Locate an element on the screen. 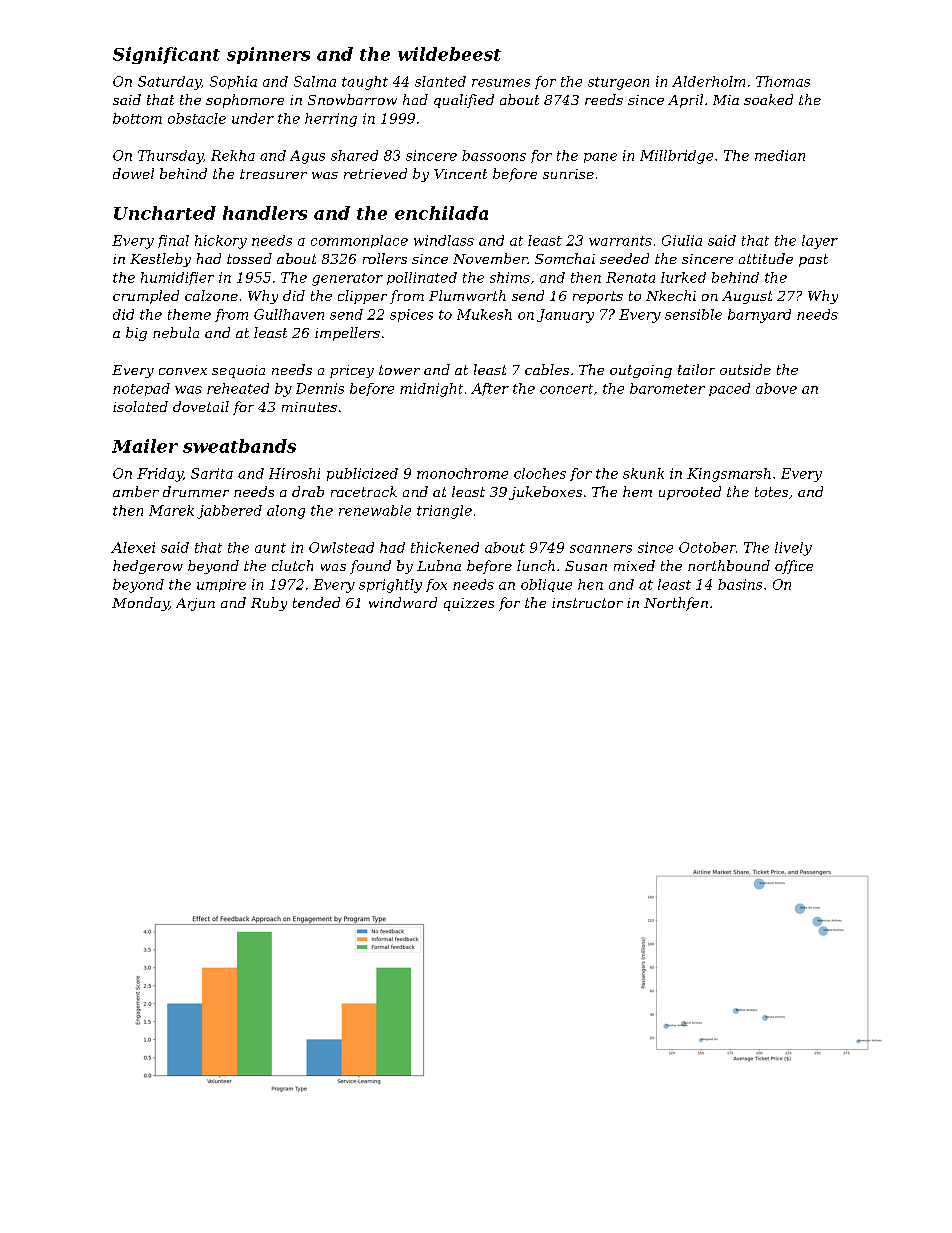 Image resolution: width=952 pixels, height=1233 pixels. cables is located at coordinates (547, 369).
